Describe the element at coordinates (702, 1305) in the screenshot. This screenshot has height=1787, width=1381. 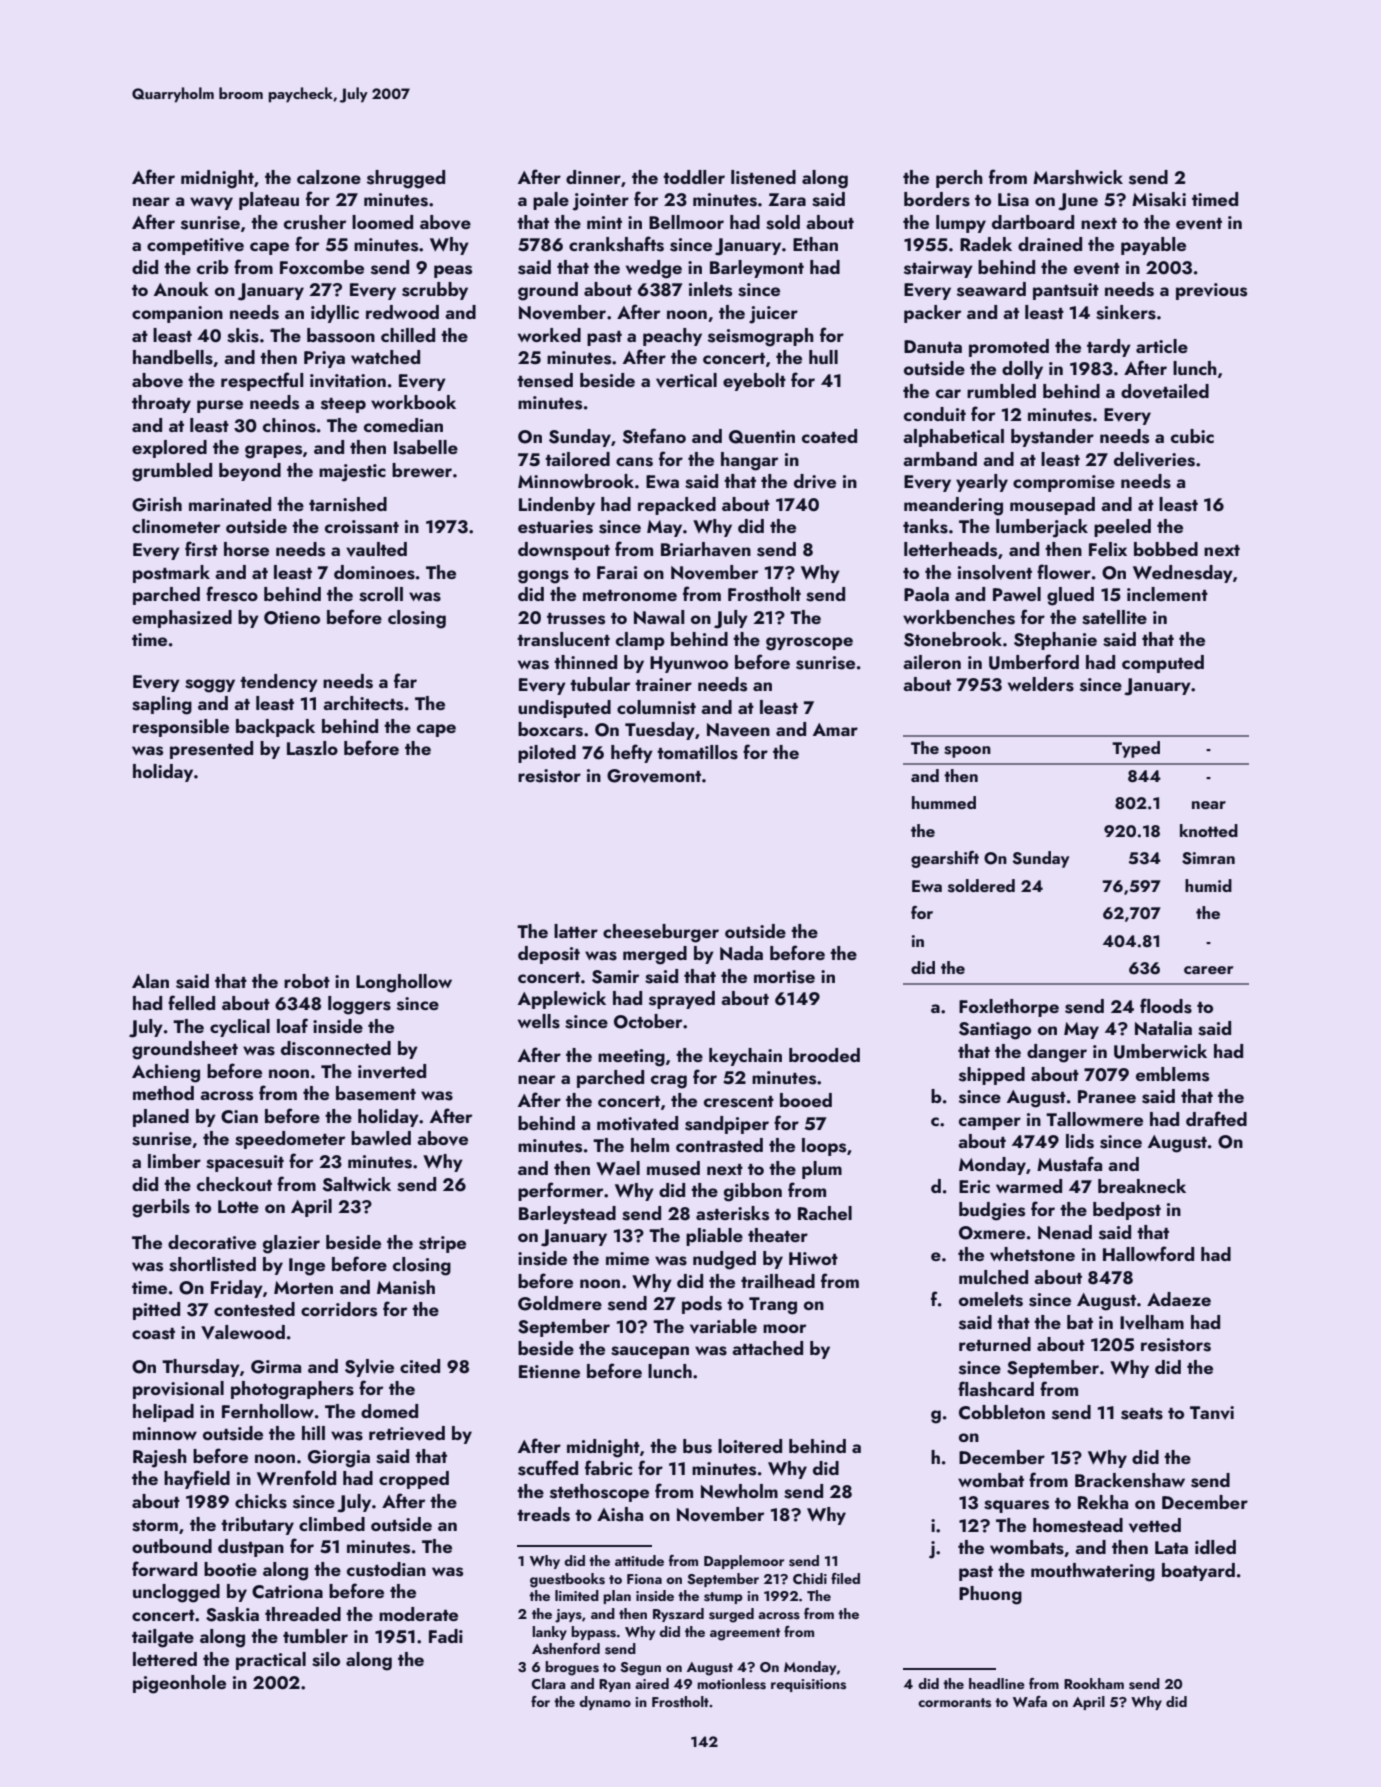
I see `pods` at that location.
